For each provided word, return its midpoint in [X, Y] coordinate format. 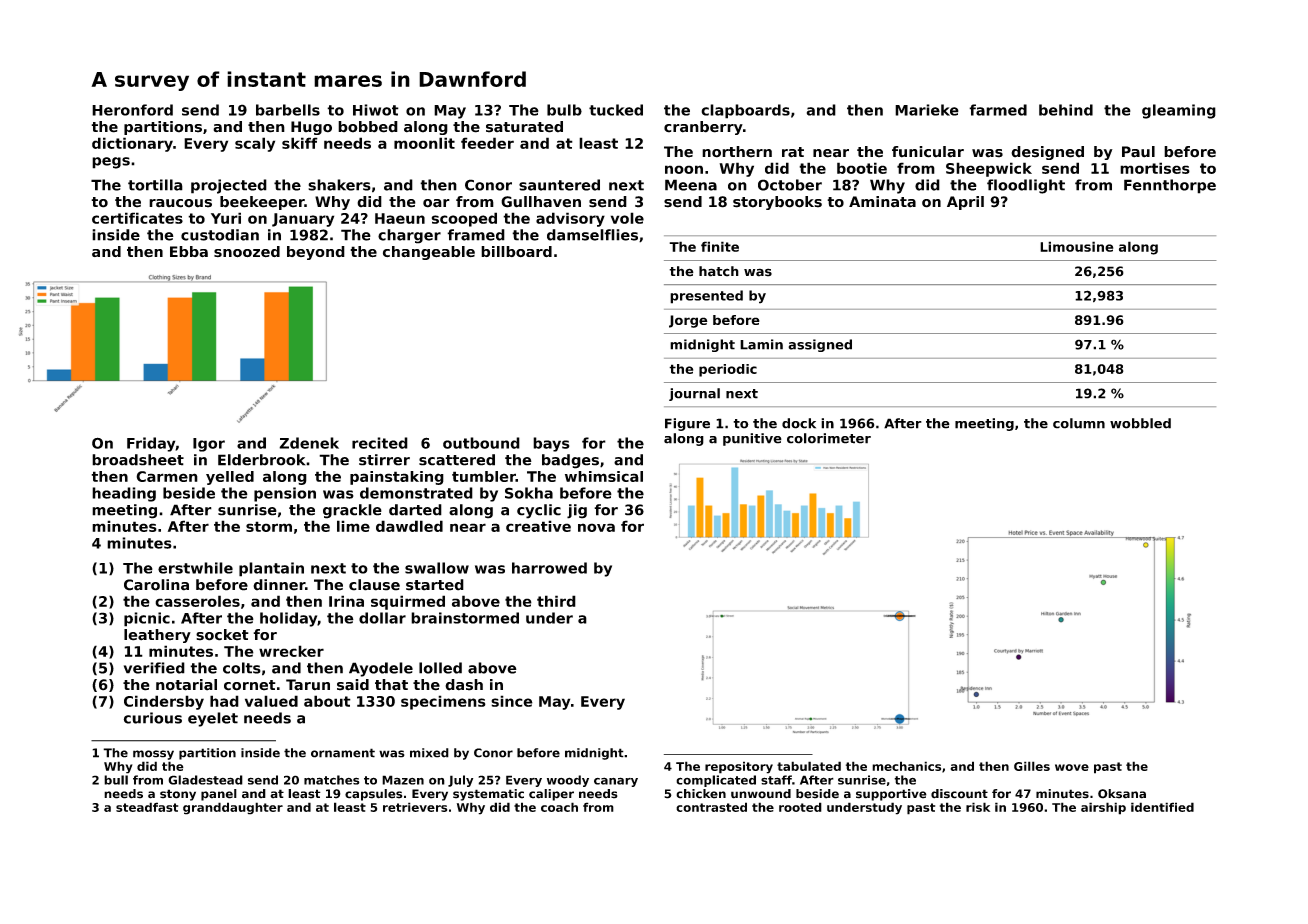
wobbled [1140, 423]
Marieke [927, 110]
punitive [752, 439]
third [556, 601]
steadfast [147, 807]
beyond [316, 253]
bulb [564, 110]
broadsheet [138, 460]
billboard [516, 251]
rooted [800, 807]
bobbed [368, 127]
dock [799, 423]
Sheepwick [989, 169]
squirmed [408, 602]
